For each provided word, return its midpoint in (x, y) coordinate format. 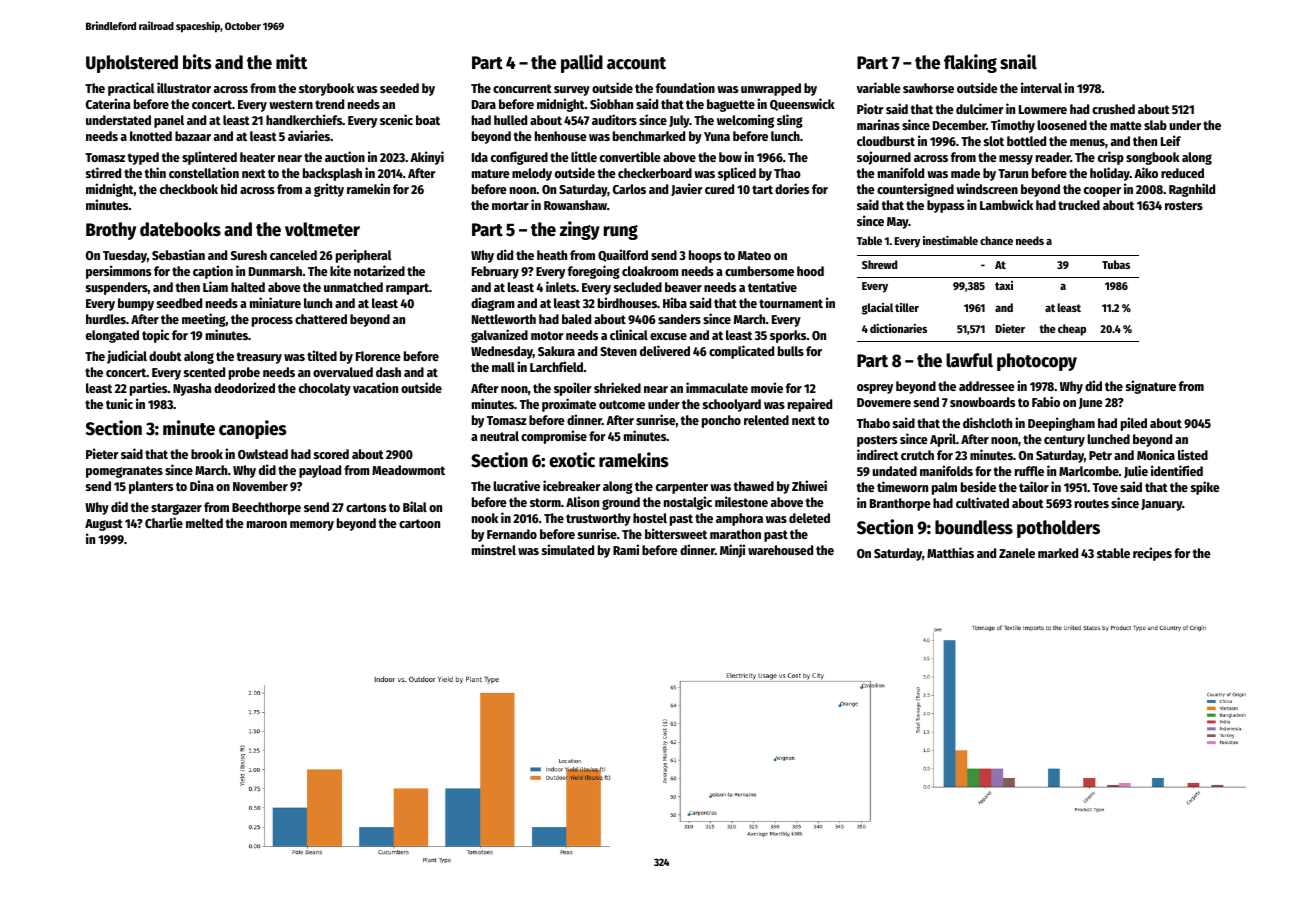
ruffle (1029, 471)
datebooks (180, 229)
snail (1018, 62)
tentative (772, 286)
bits (197, 62)
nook (485, 518)
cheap (1072, 330)
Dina (202, 485)
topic (155, 336)
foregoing (594, 272)
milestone (741, 501)
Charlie (164, 522)
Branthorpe (900, 504)
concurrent (522, 88)
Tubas (1116, 264)
